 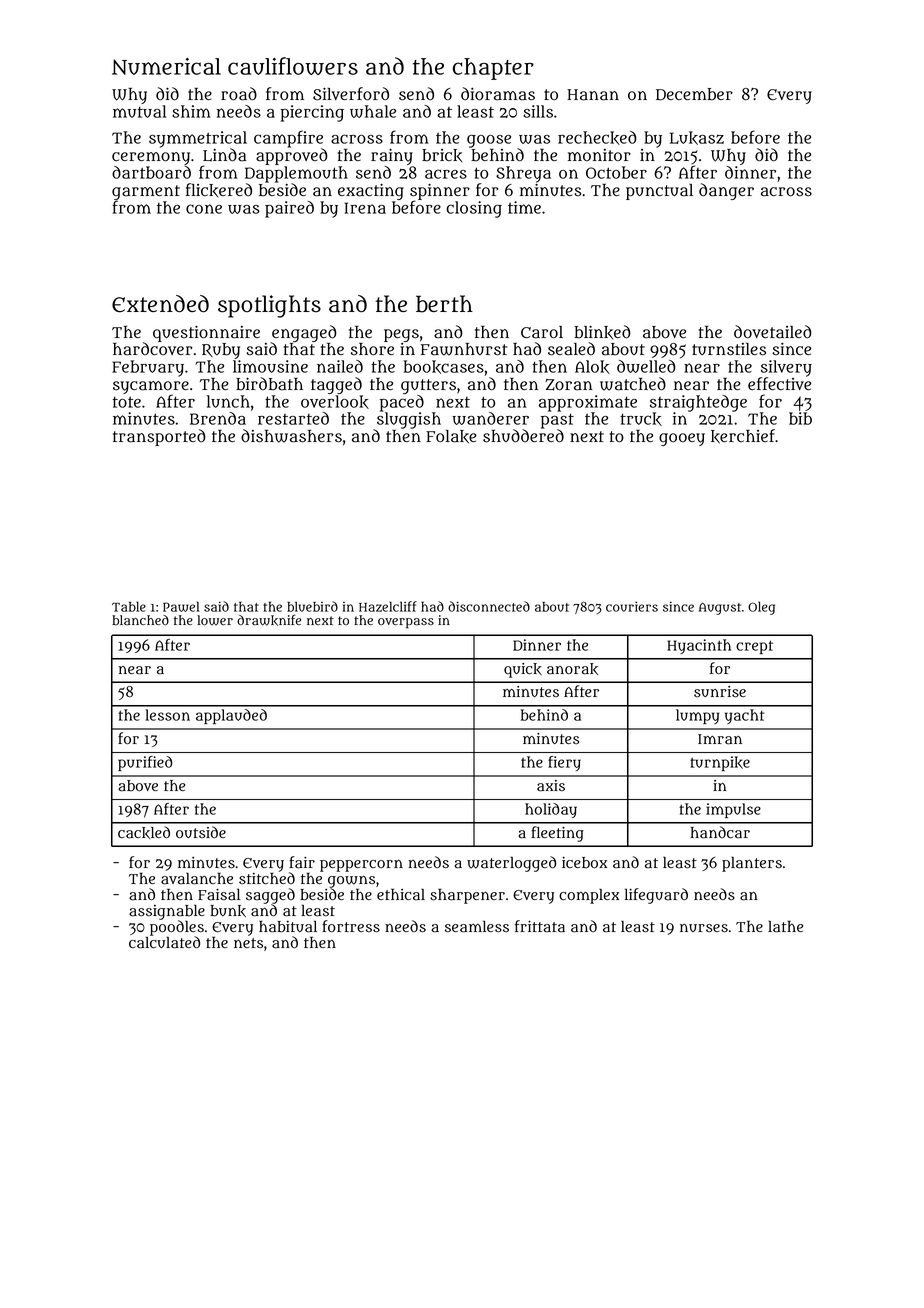 I want to click on sills, so click(x=538, y=111).
